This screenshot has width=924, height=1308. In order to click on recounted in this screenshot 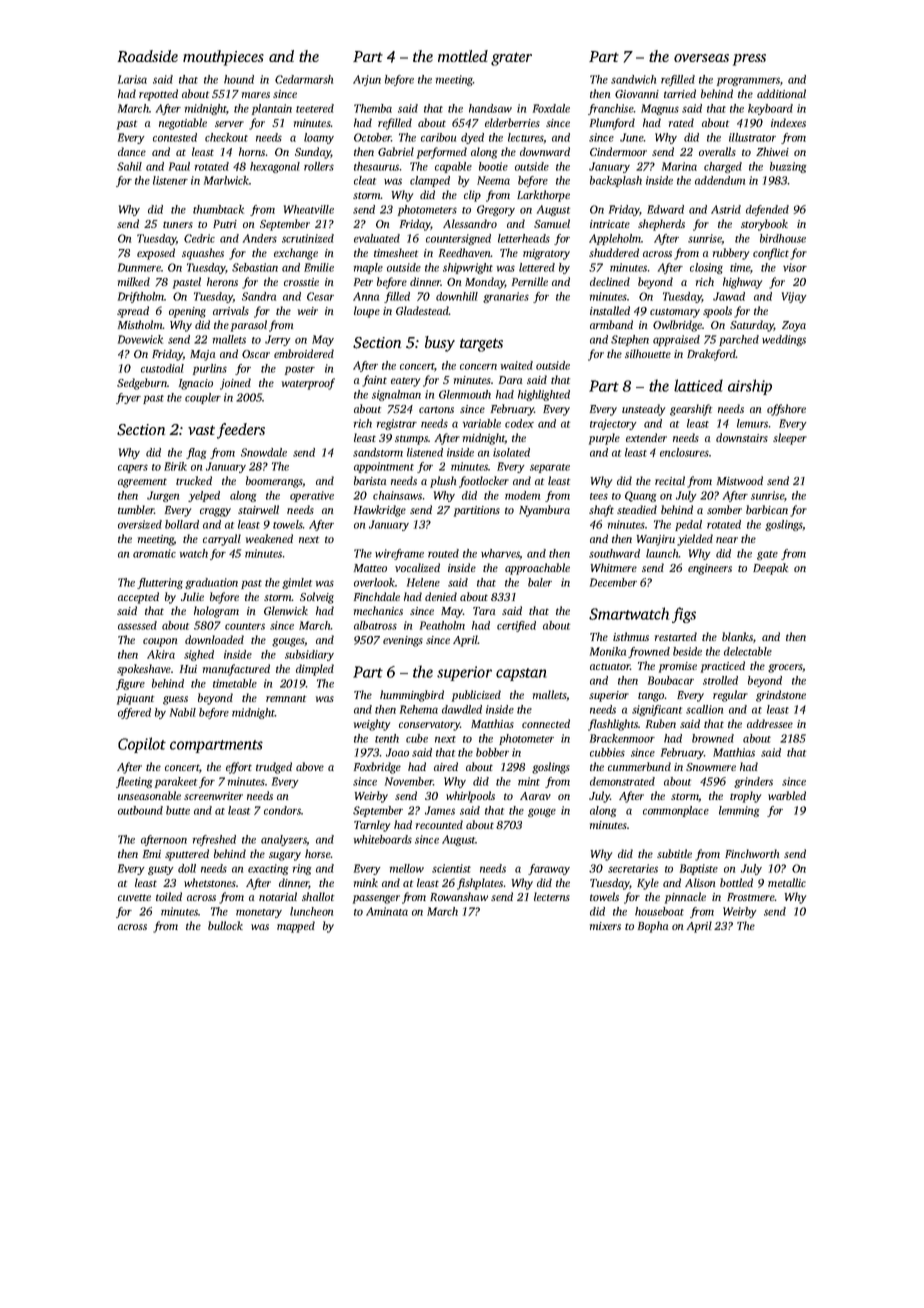, I will do `click(439, 824)`.
